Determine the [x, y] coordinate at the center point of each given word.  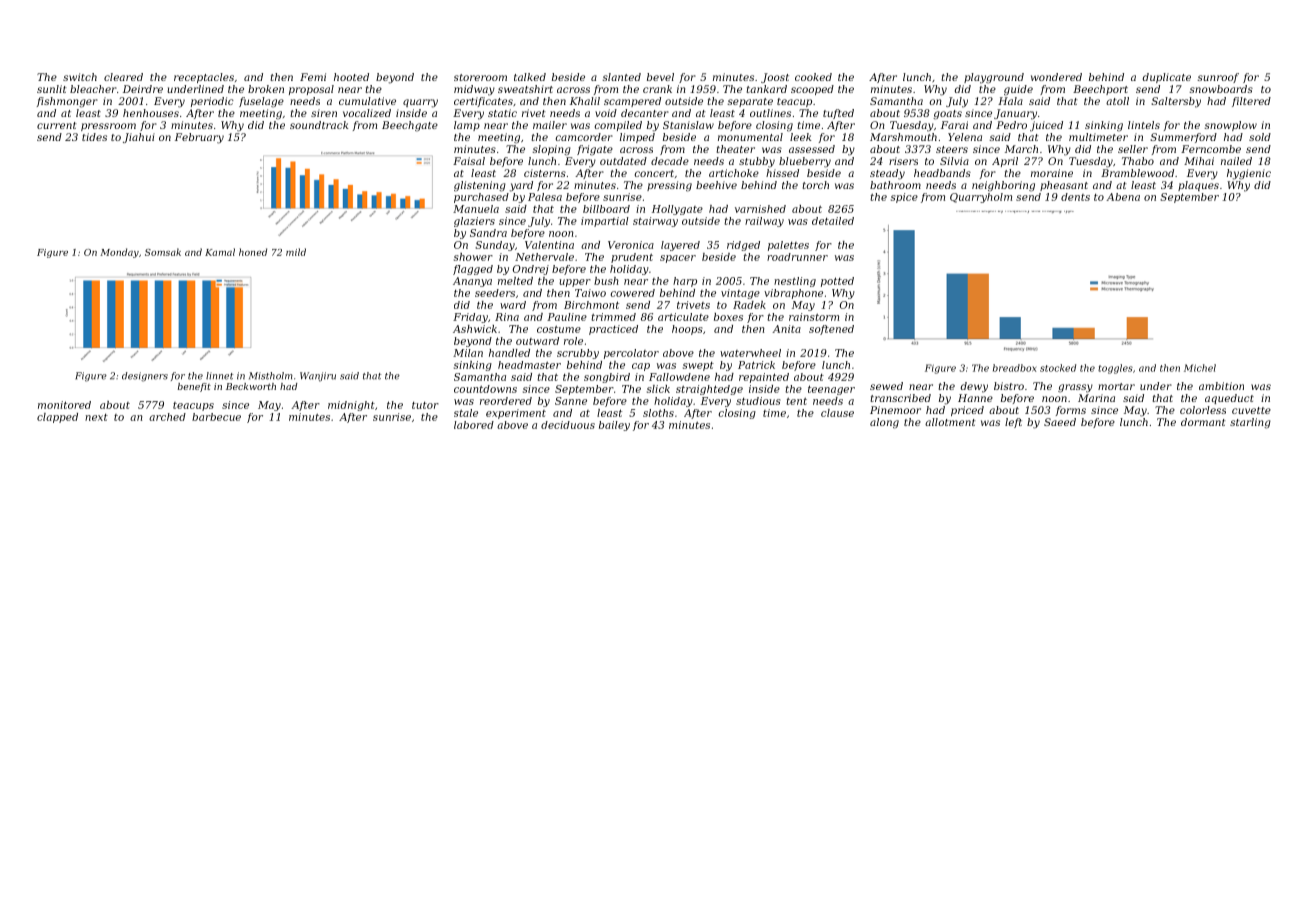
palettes [788, 246]
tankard [767, 89]
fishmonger [67, 102]
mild [296, 252]
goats [947, 115]
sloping [552, 150]
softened [831, 330]
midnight [351, 406]
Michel [1200, 368]
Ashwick [475, 329]
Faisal [469, 161]
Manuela [476, 209]
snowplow [1231, 126]
